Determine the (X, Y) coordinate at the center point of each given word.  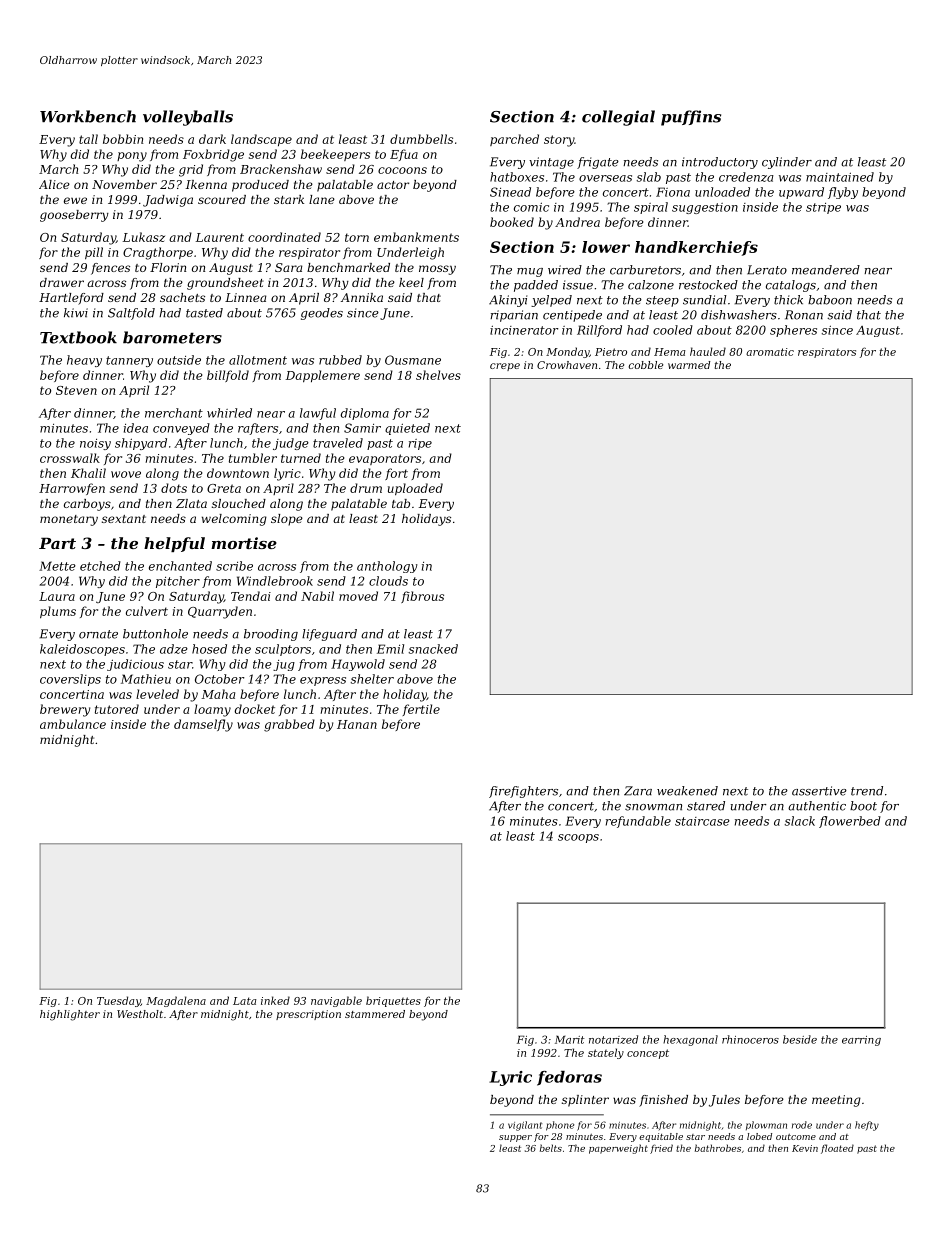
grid (191, 170)
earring (861, 1041)
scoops (578, 838)
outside (179, 360)
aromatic (770, 352)
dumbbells (421, 139)
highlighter (70, 1015)
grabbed (289, 725)
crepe (505, 367)
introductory (720, 163)
